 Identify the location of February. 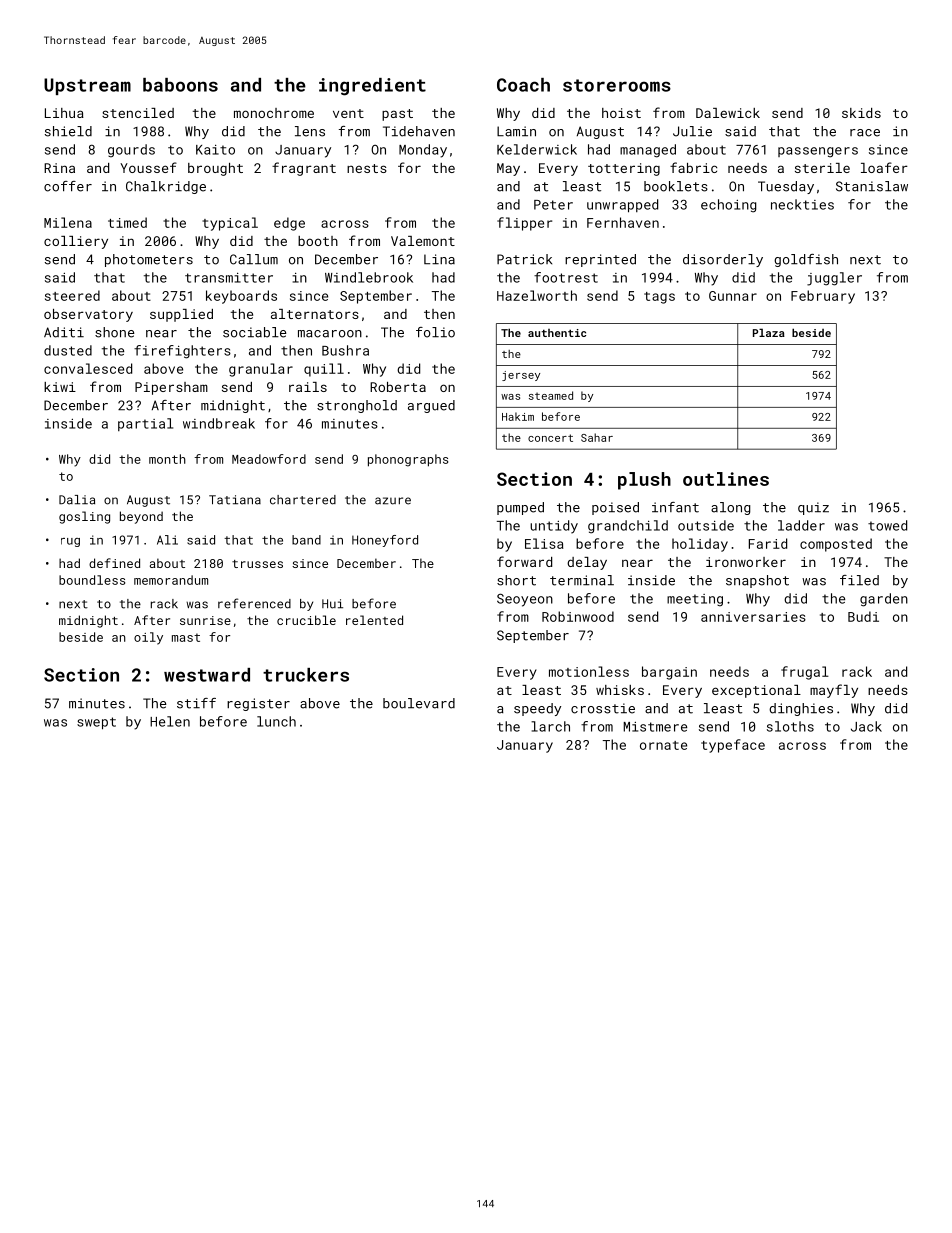
(823, 297).
